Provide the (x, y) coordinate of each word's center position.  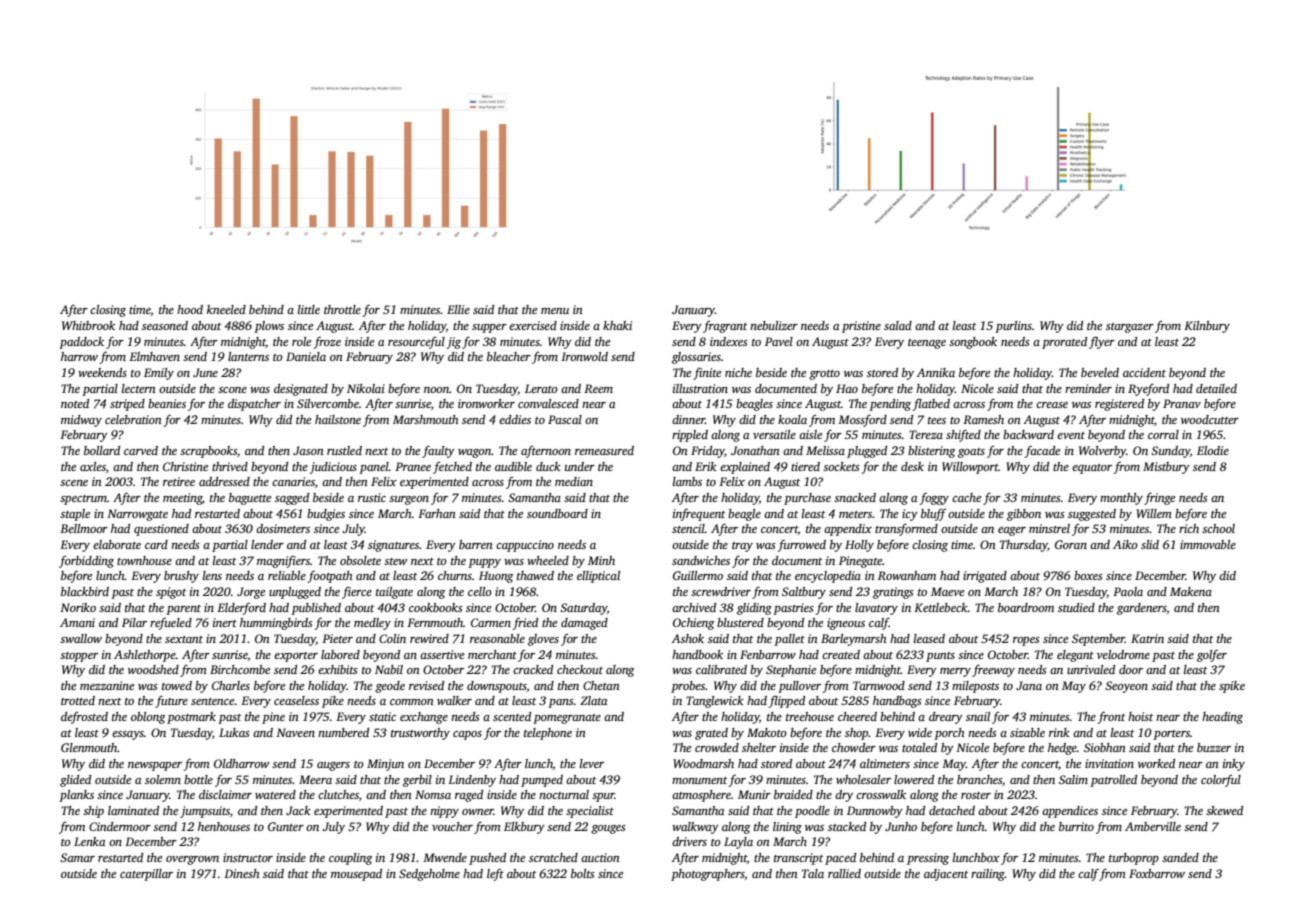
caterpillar (146, 875)
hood (190, 309)
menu (555, 311)
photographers (708, 875)
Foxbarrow (1157, 873)
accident (1144, 372)
